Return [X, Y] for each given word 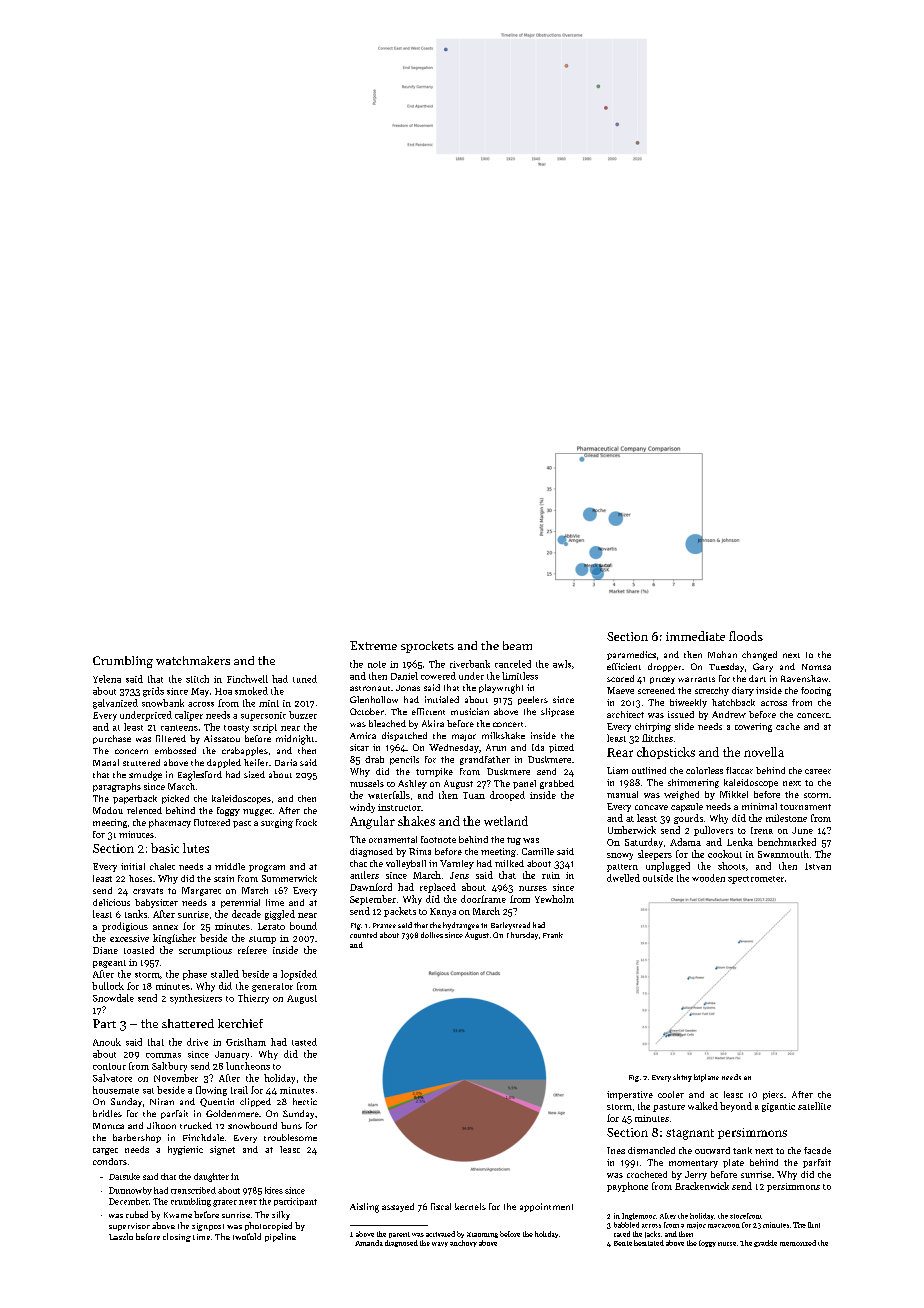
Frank [553, 935]
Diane [105, 950]
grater [225, 1203]
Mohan [722, 654]
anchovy [463, 1243]
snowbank [163, 703]
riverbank [470, 664]
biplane [706, 1078]
